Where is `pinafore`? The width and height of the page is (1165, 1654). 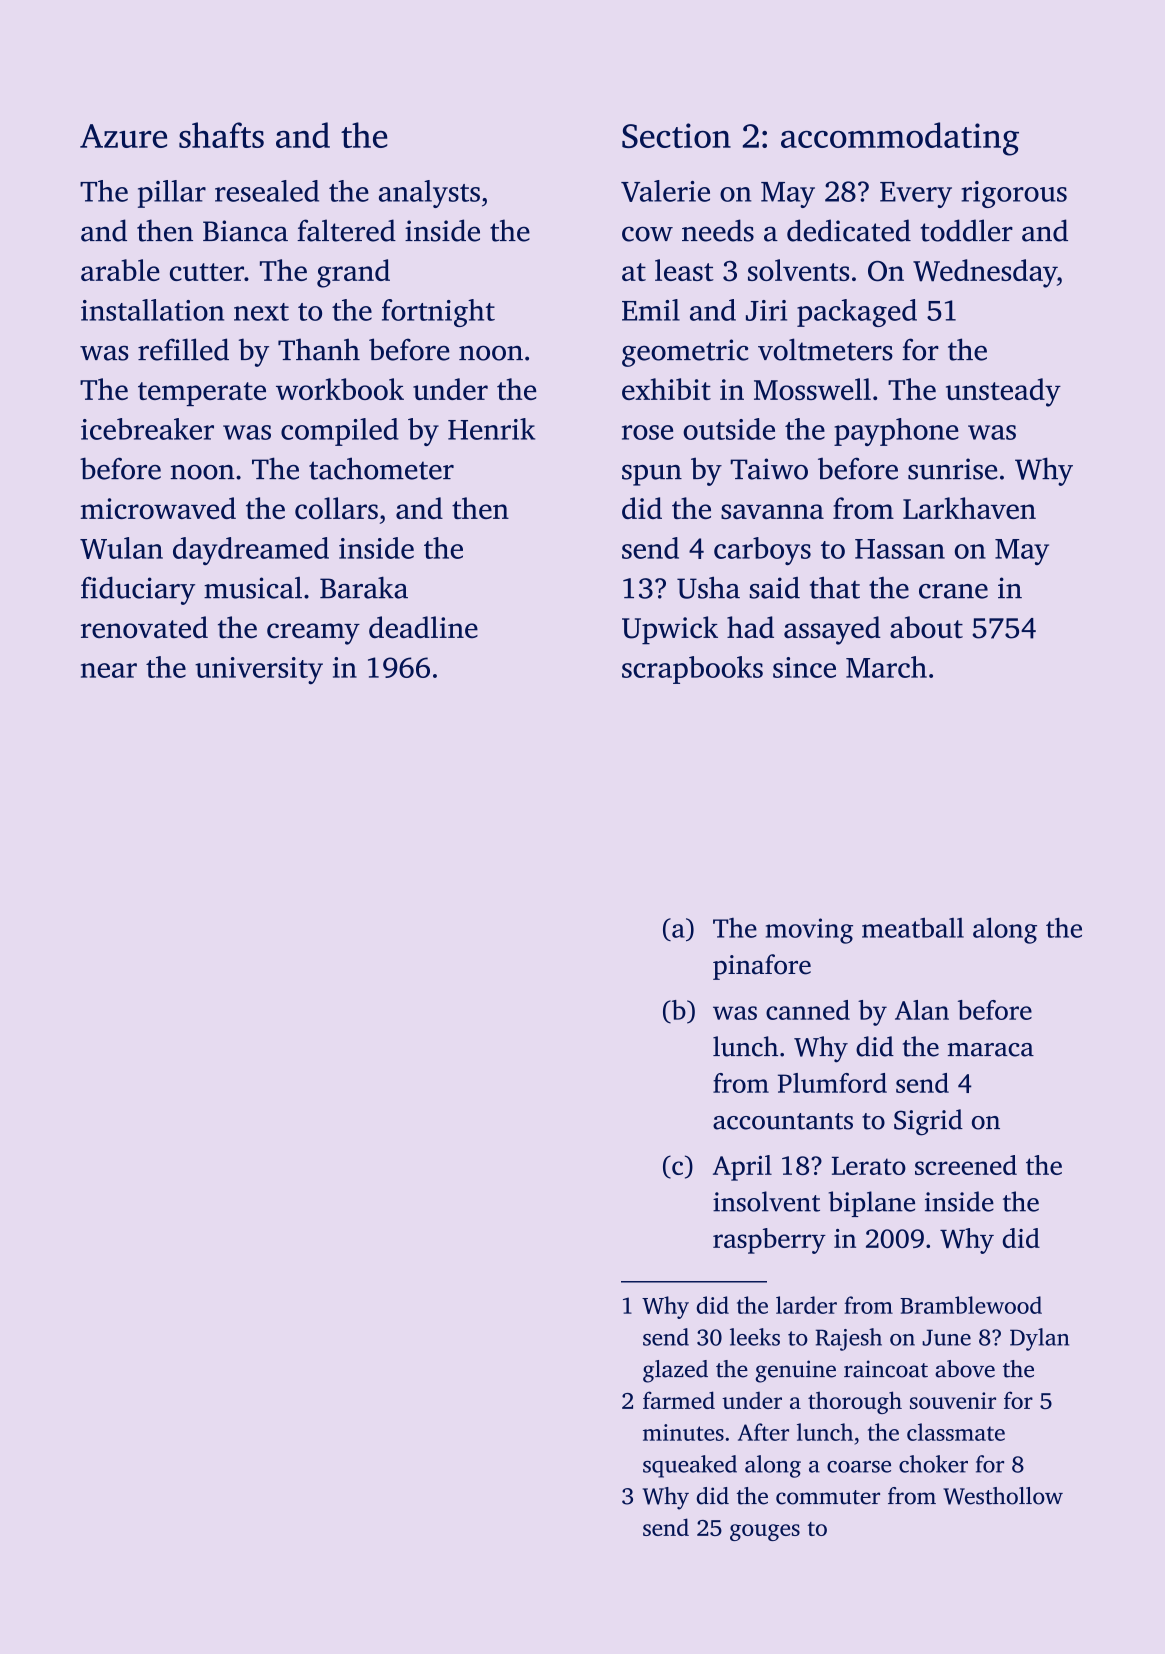
pinafore is located at coordinates (762, 967).
